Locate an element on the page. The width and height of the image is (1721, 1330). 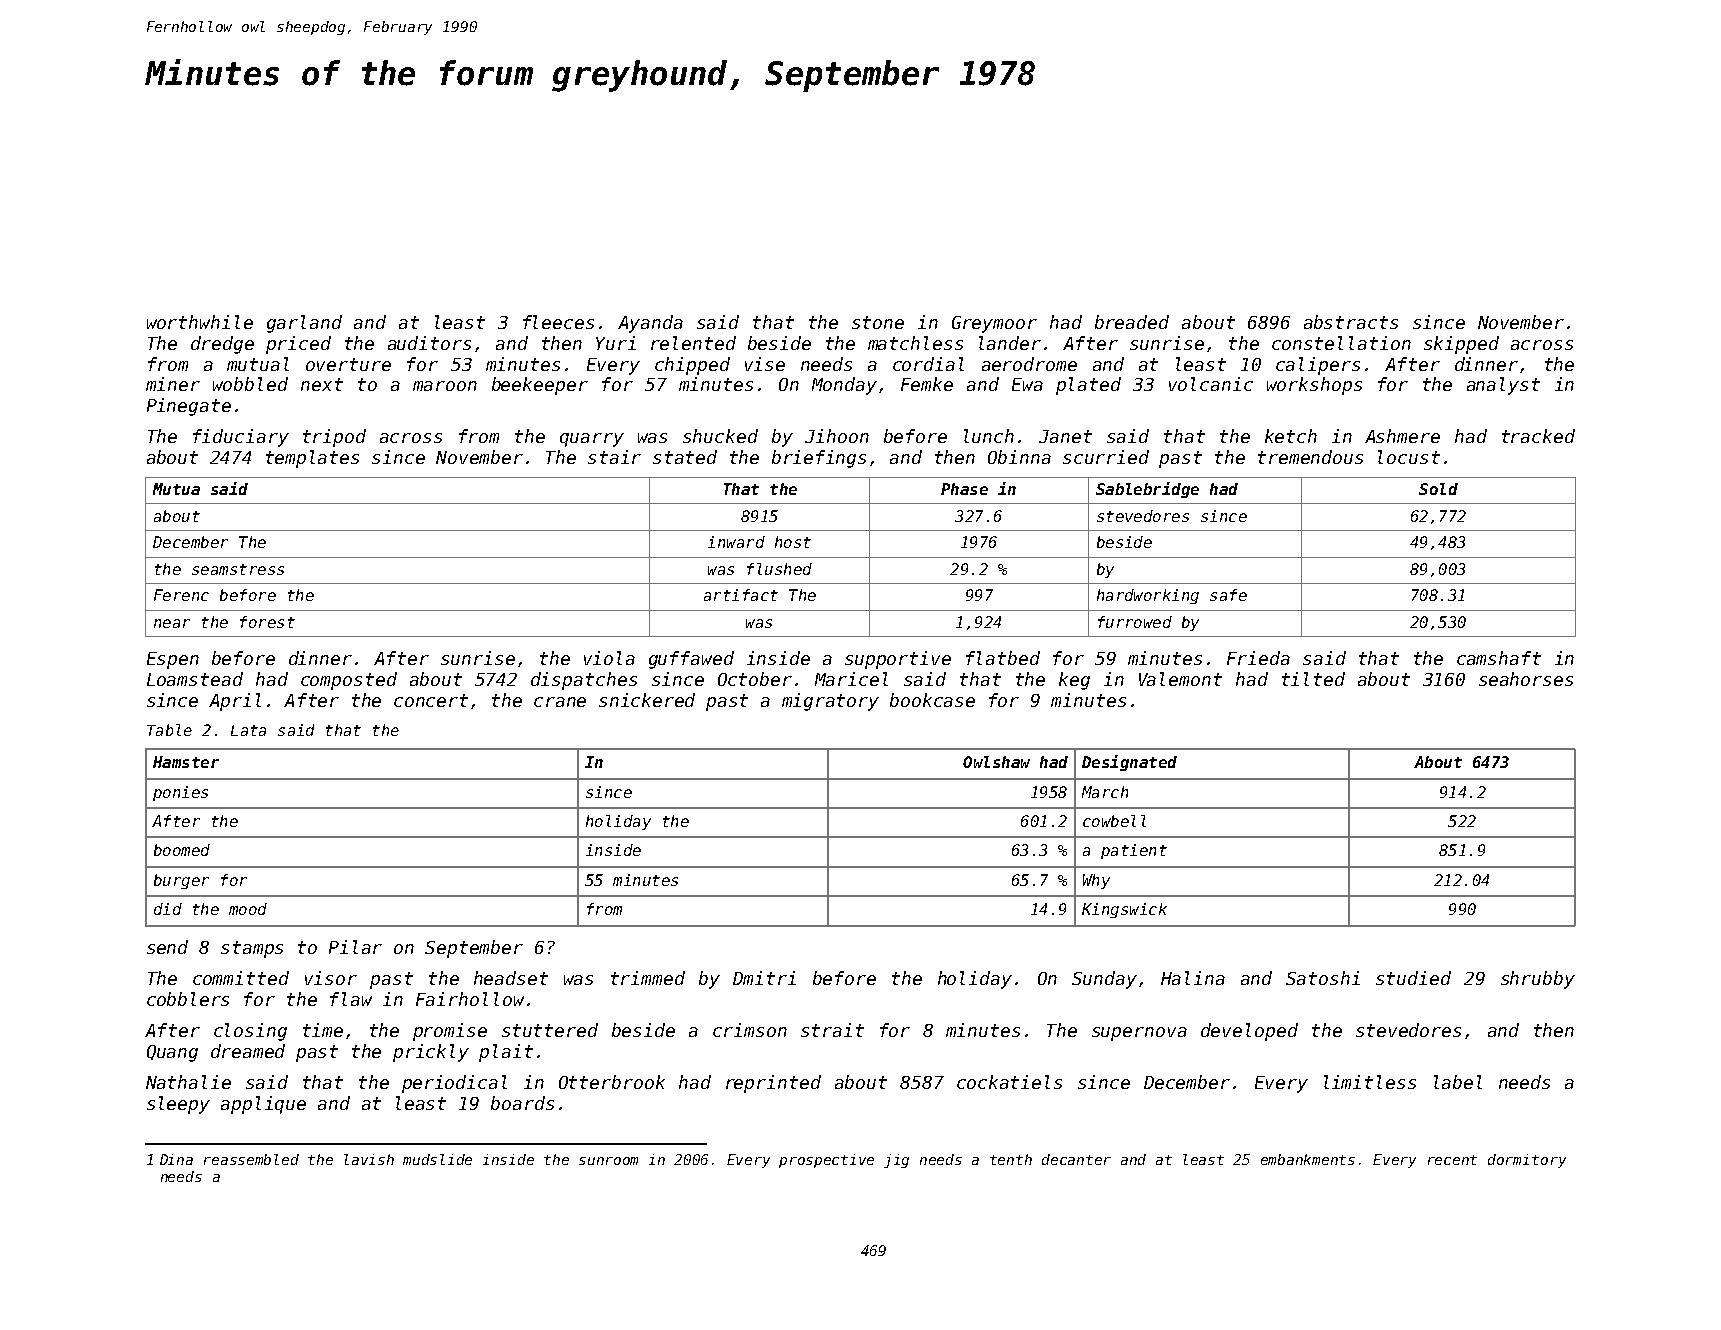
reassembled is located at coordinates (251, 1159).
